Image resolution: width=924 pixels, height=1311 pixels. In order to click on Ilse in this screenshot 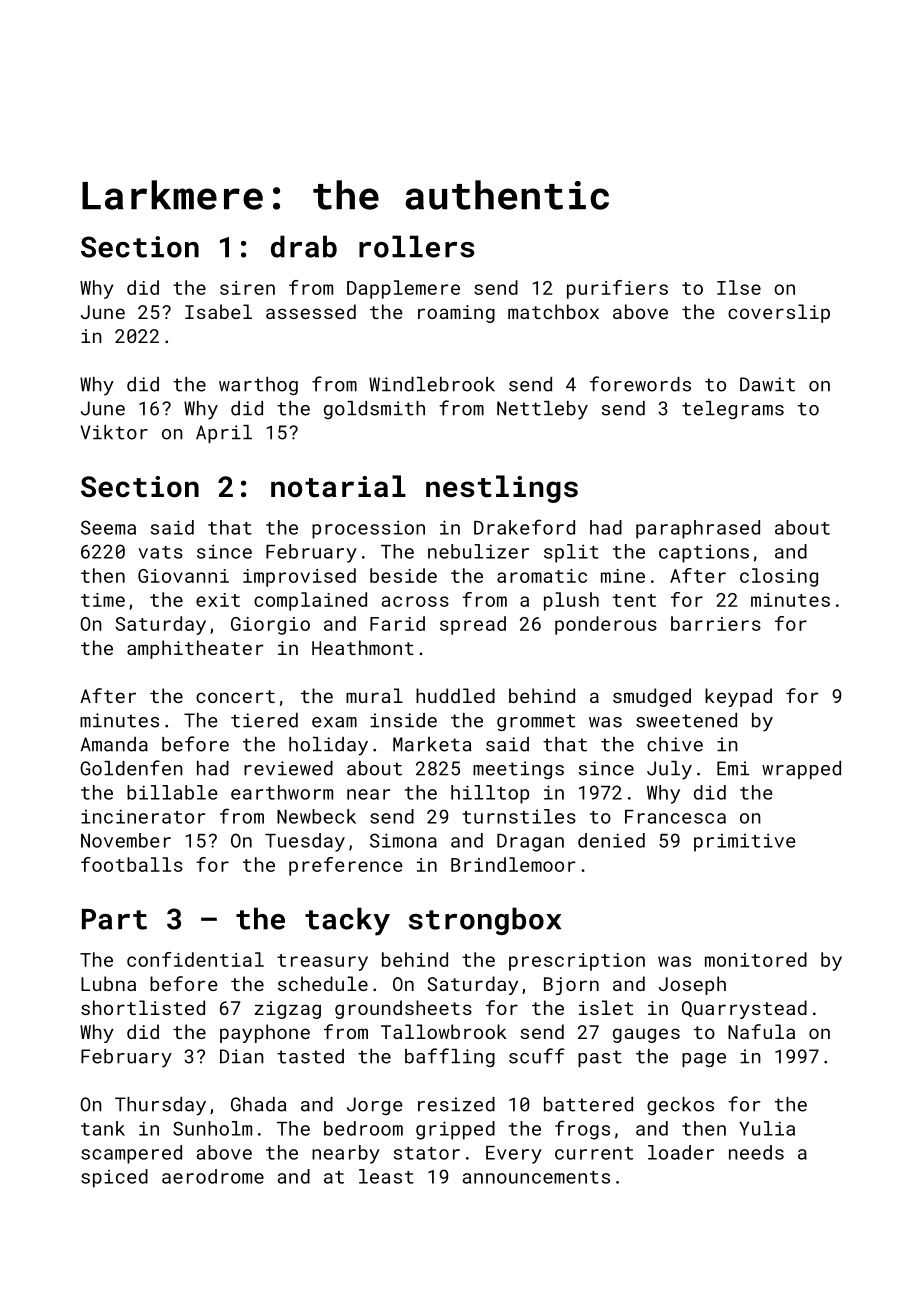, I will do `click(739, 287)`.
